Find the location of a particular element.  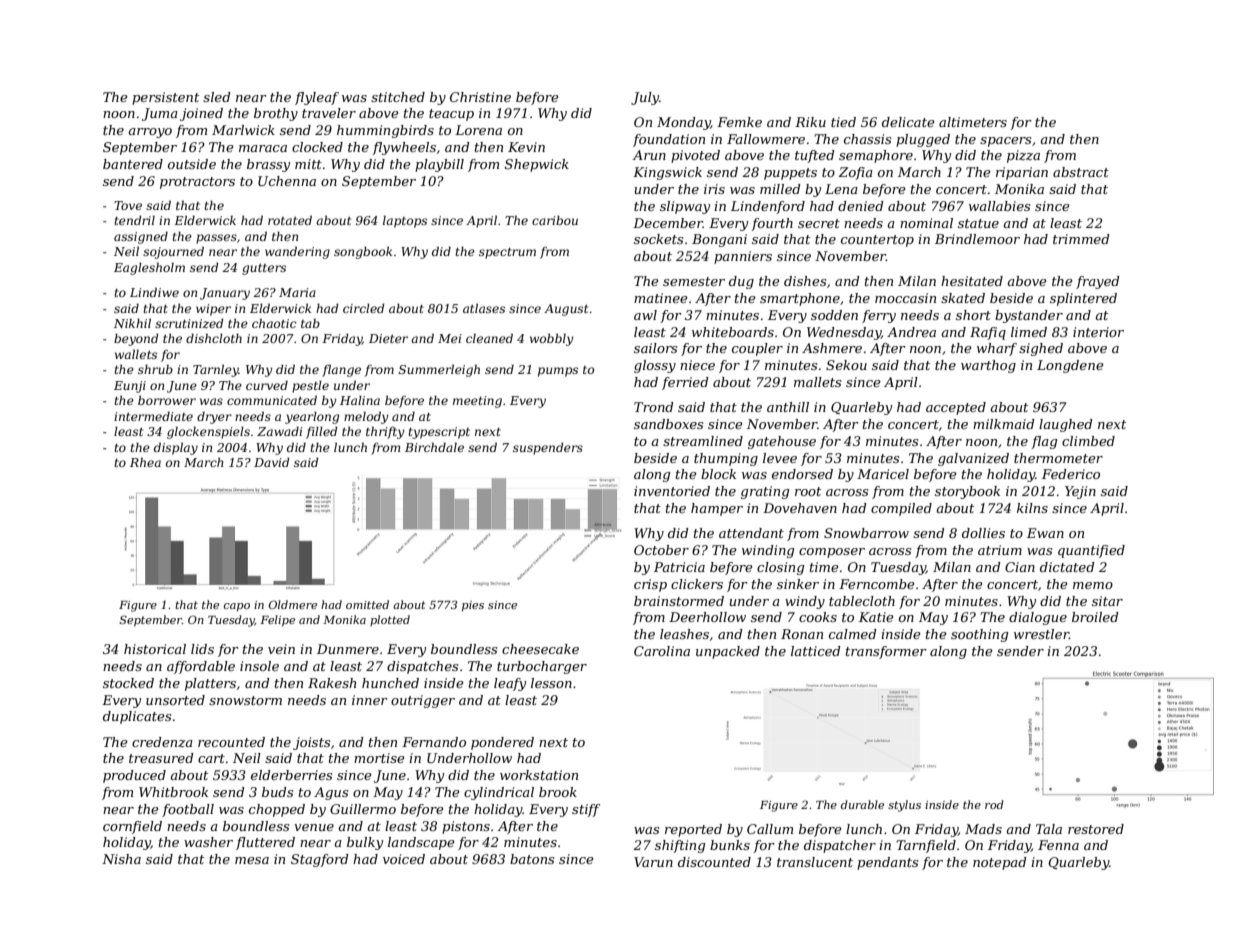

nominal is located at coordinates (926, 223).
